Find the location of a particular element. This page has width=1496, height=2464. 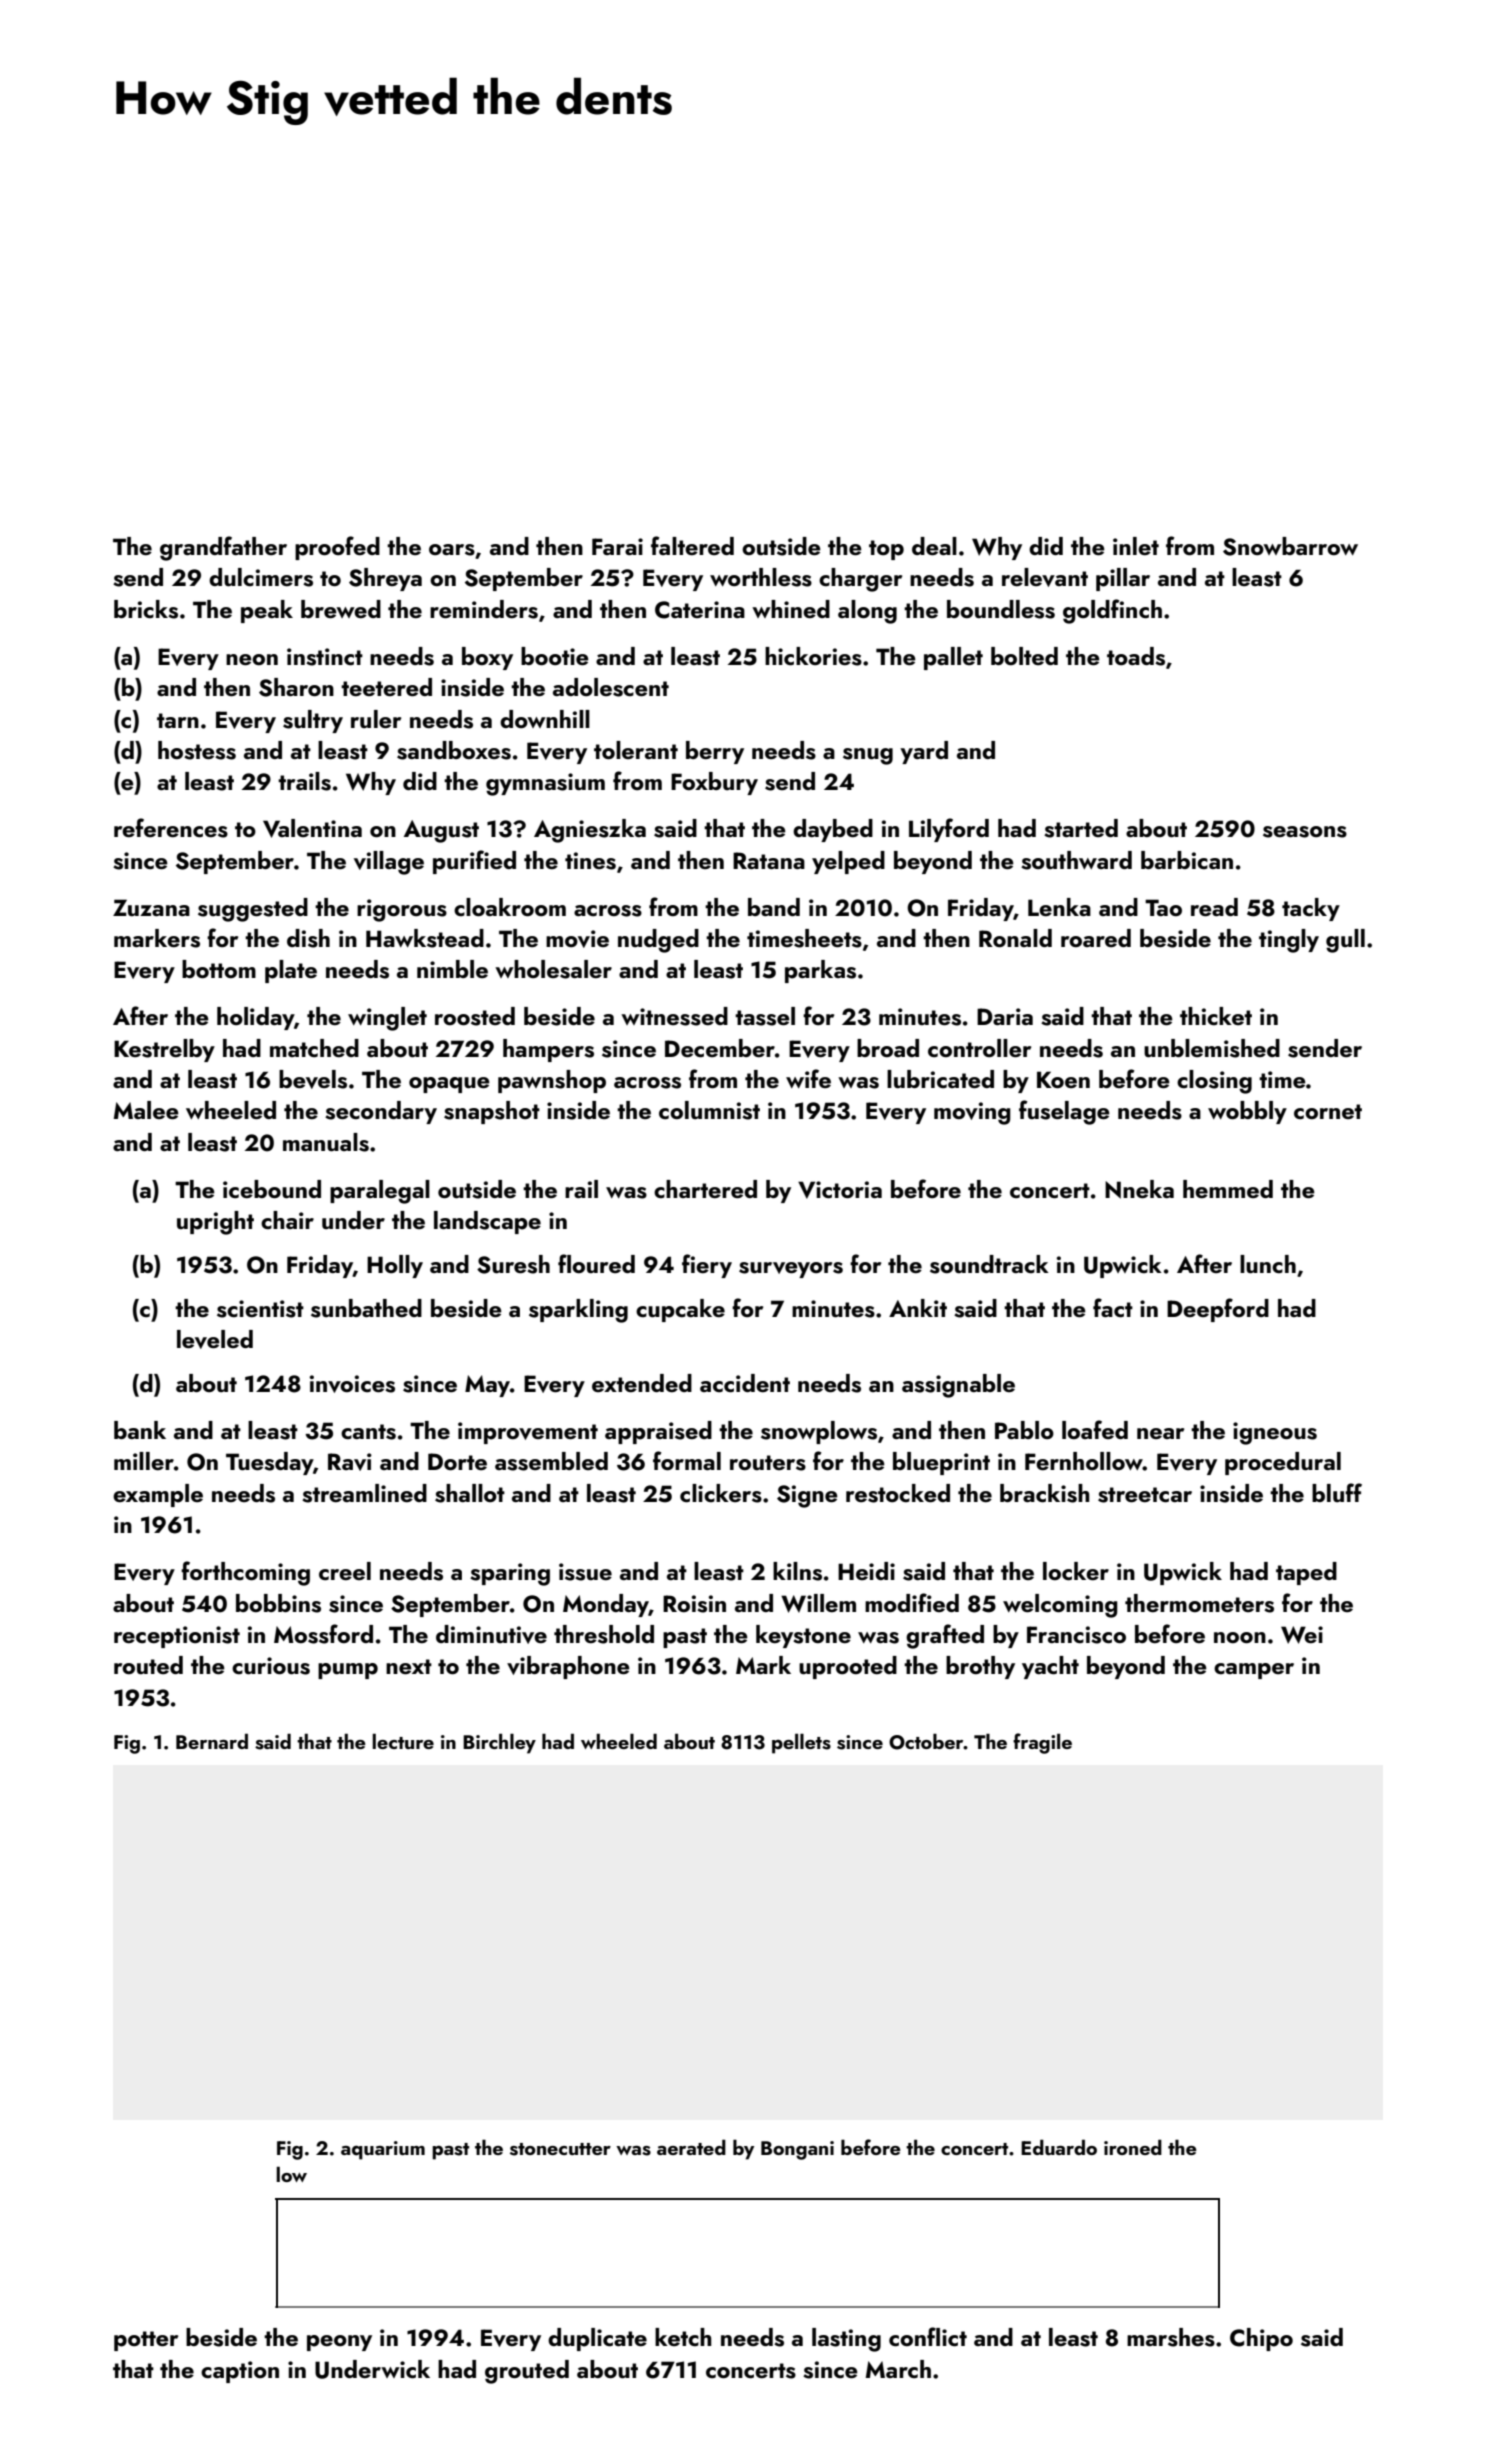

roared is located at coordinates (1096, 938).
